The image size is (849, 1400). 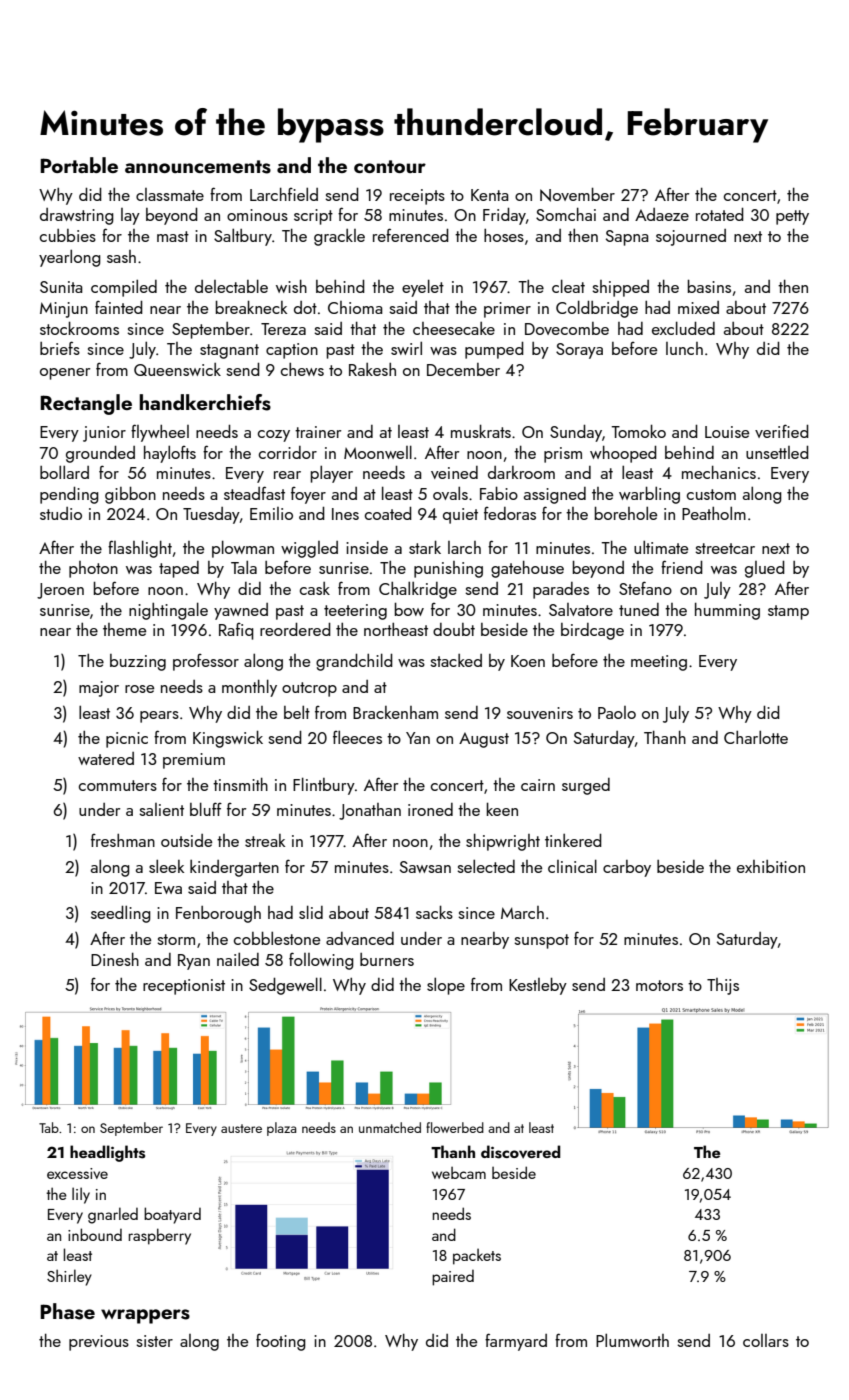 I want to click on receptionist, so click(x=184, y=987).
